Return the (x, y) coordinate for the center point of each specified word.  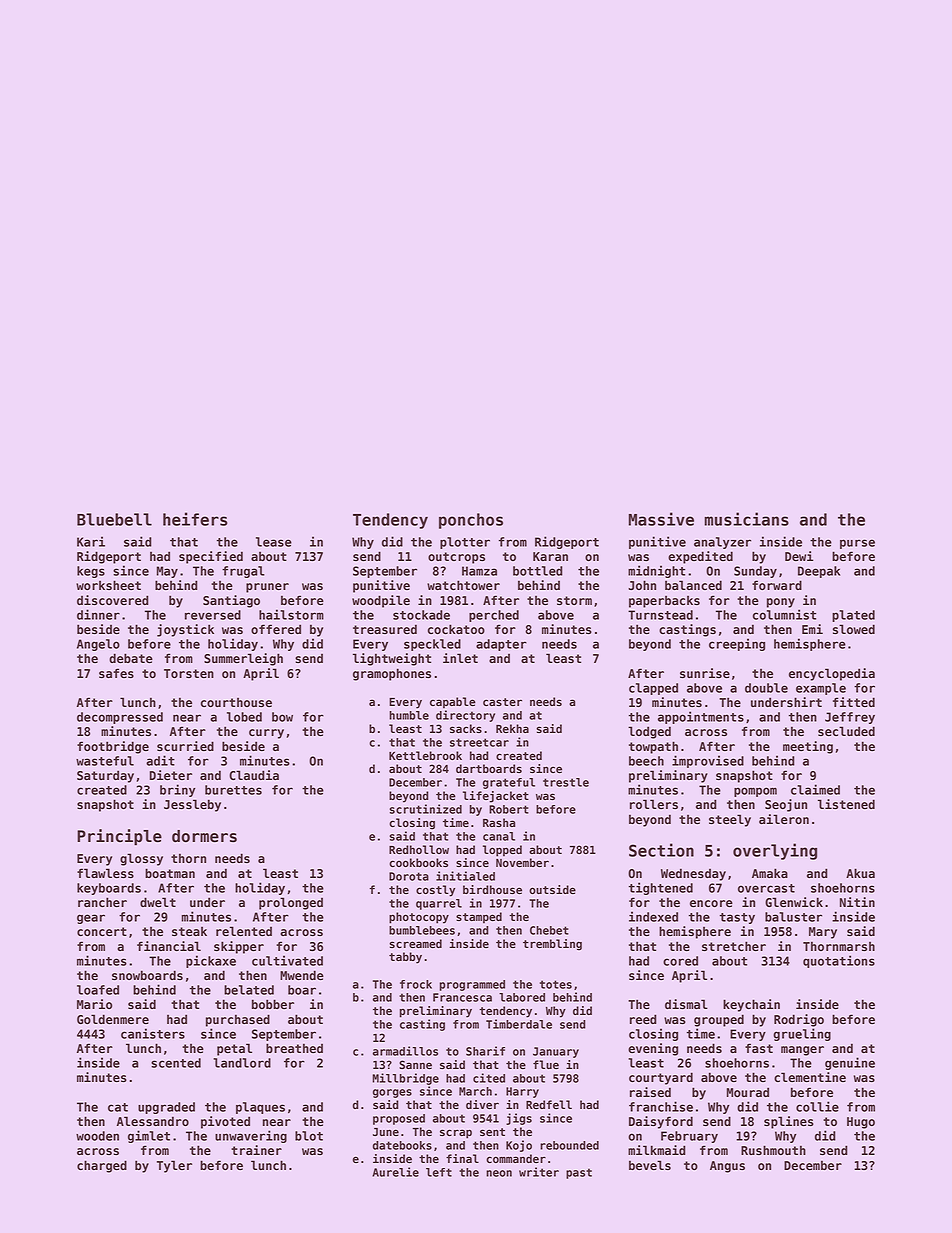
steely (730, 820)
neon (499, 1173)
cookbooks (418, 862)
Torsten (189, 673)
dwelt (158, 902)
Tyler (174, 1166)
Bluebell (114, 519)
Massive (661, 519)
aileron (784, 819)
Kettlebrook (425, 755)
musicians (746, 519)
